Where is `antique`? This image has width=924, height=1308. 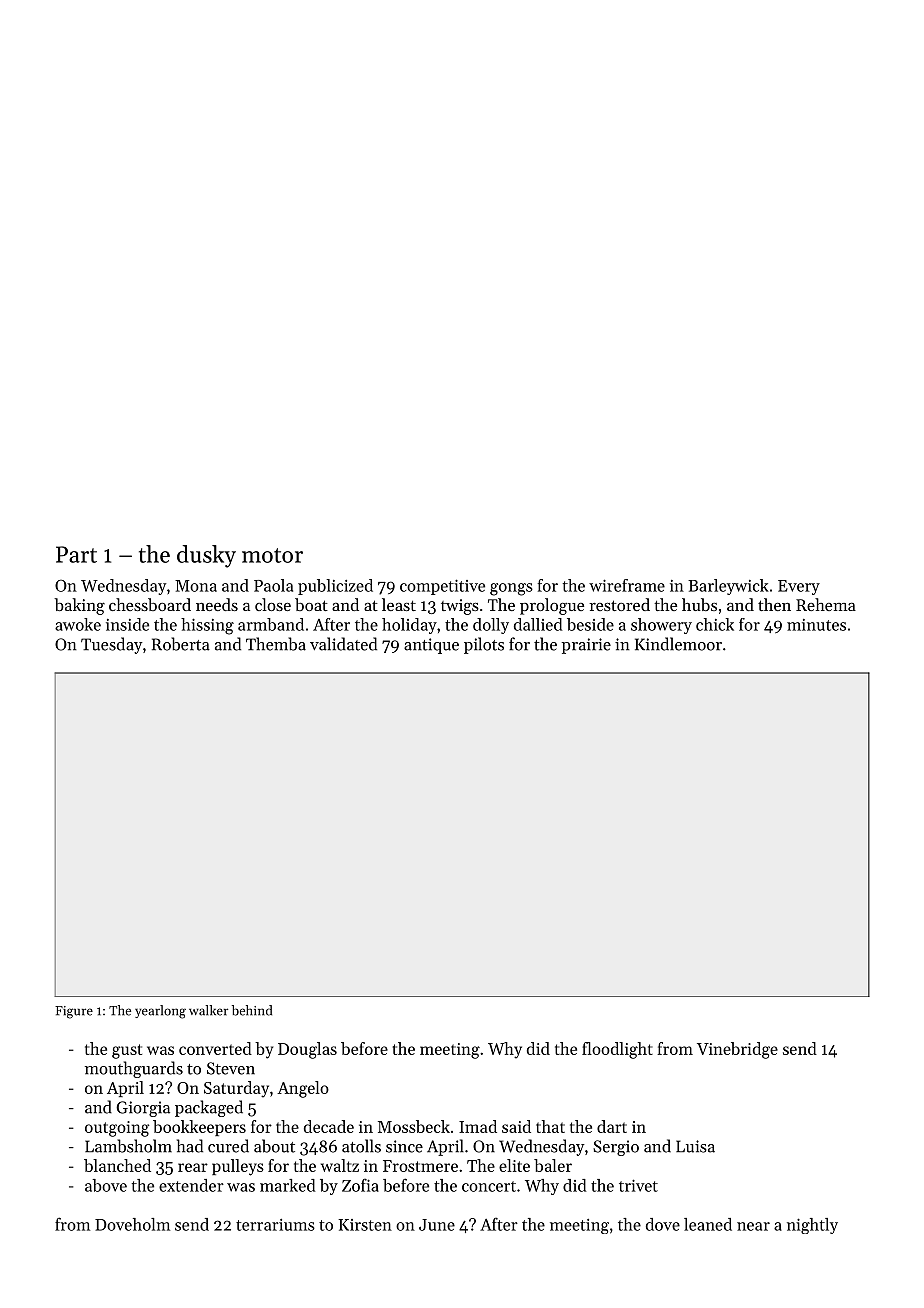 antique is located at coordinates (431, 646).
